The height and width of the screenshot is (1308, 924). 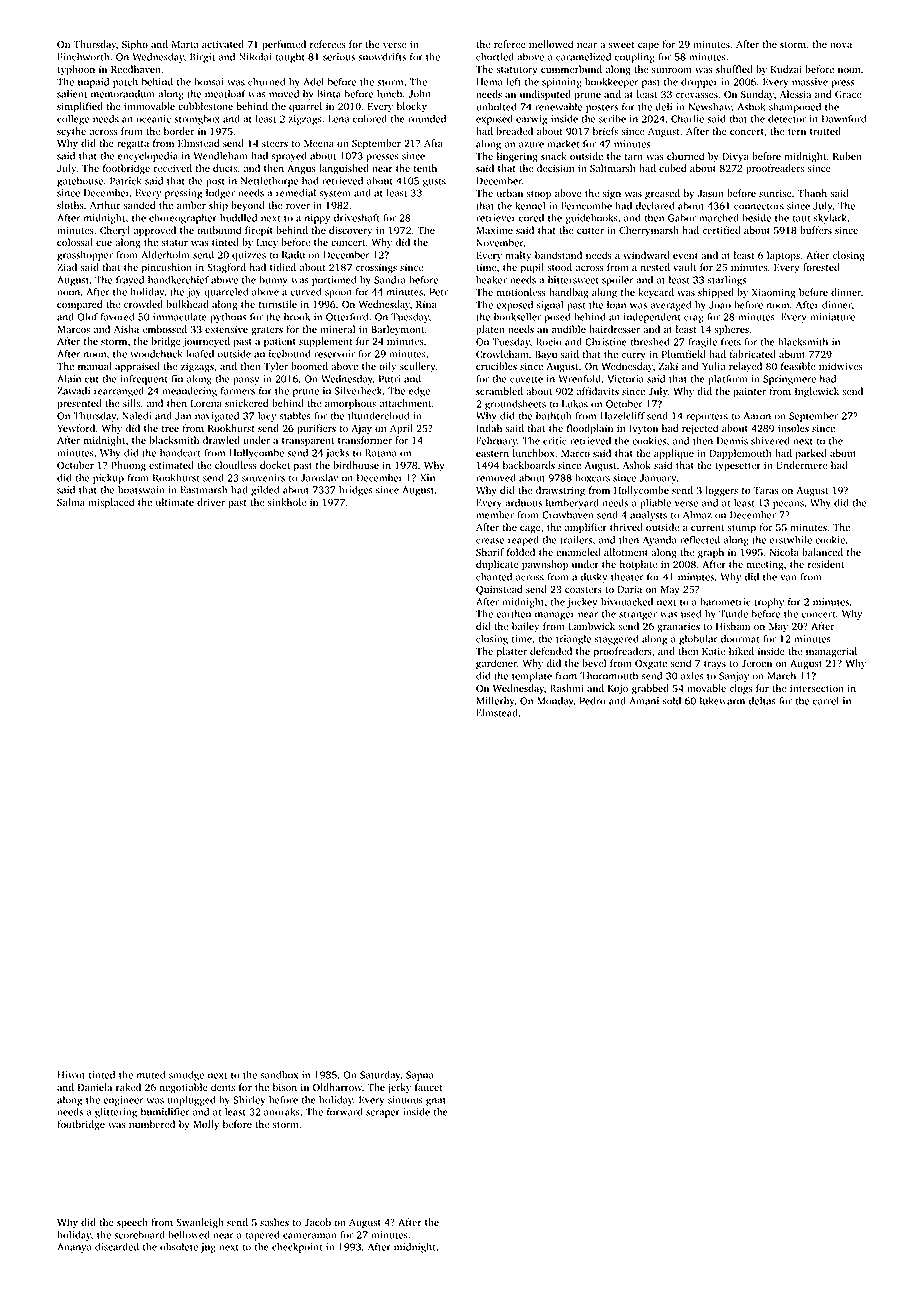 What do you see at coordinates (841, 45) in the screenshot?
I see `nova` at bounding box center [841, 45].
